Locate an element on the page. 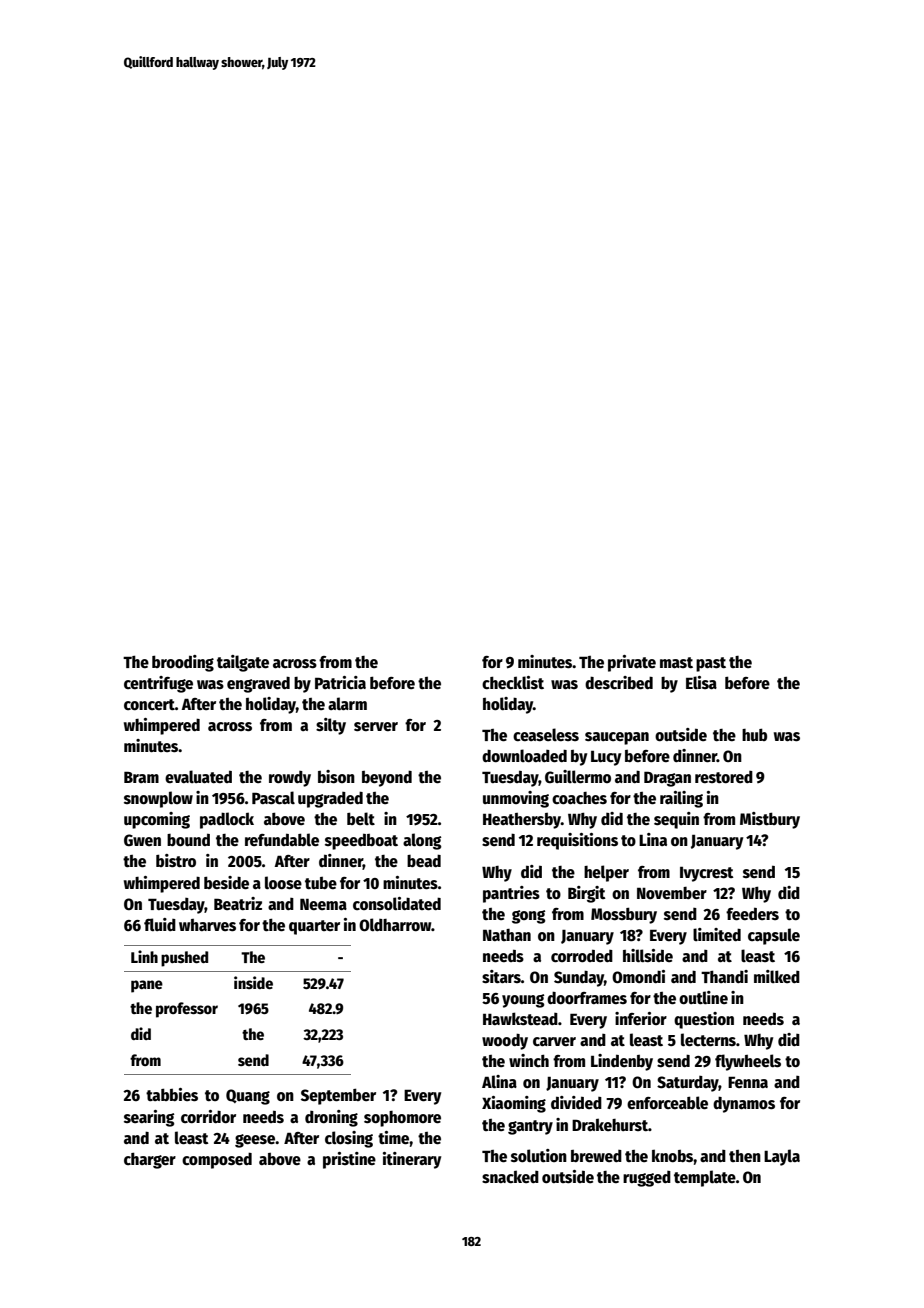  railing is located at coordinates (681, 799).
